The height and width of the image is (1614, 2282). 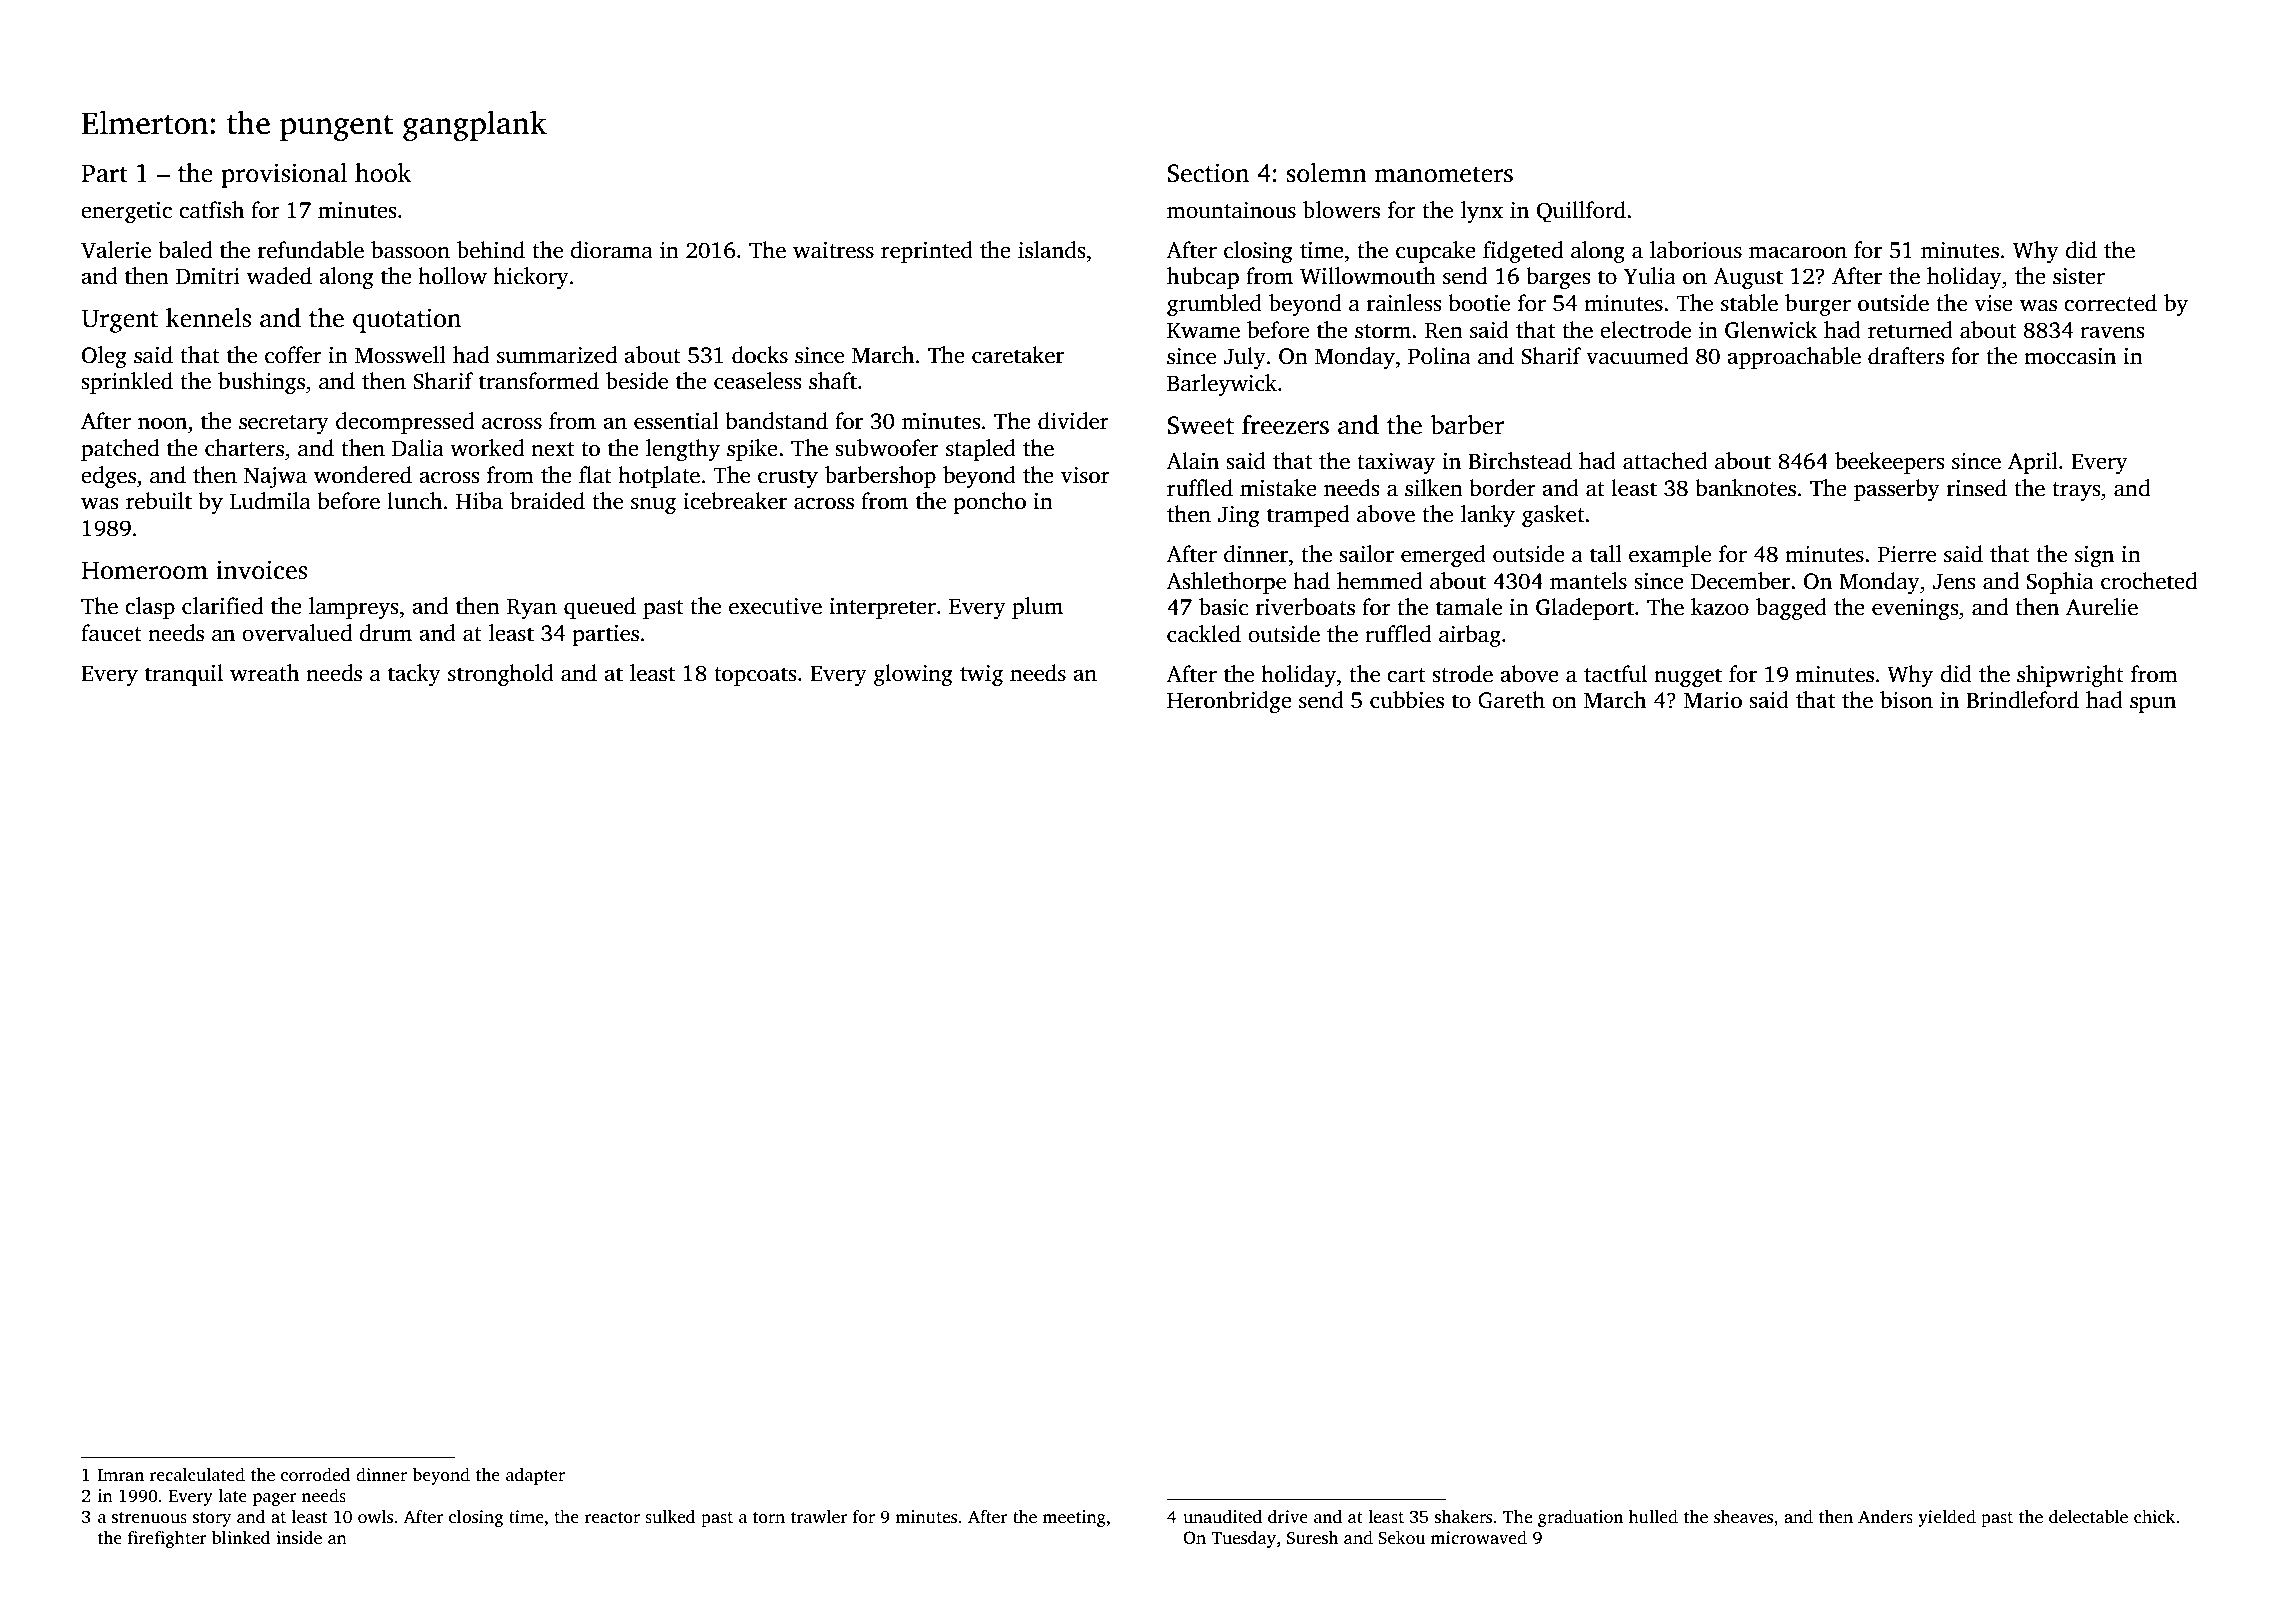 I want to click on worked, so click(x=487, y=448).
